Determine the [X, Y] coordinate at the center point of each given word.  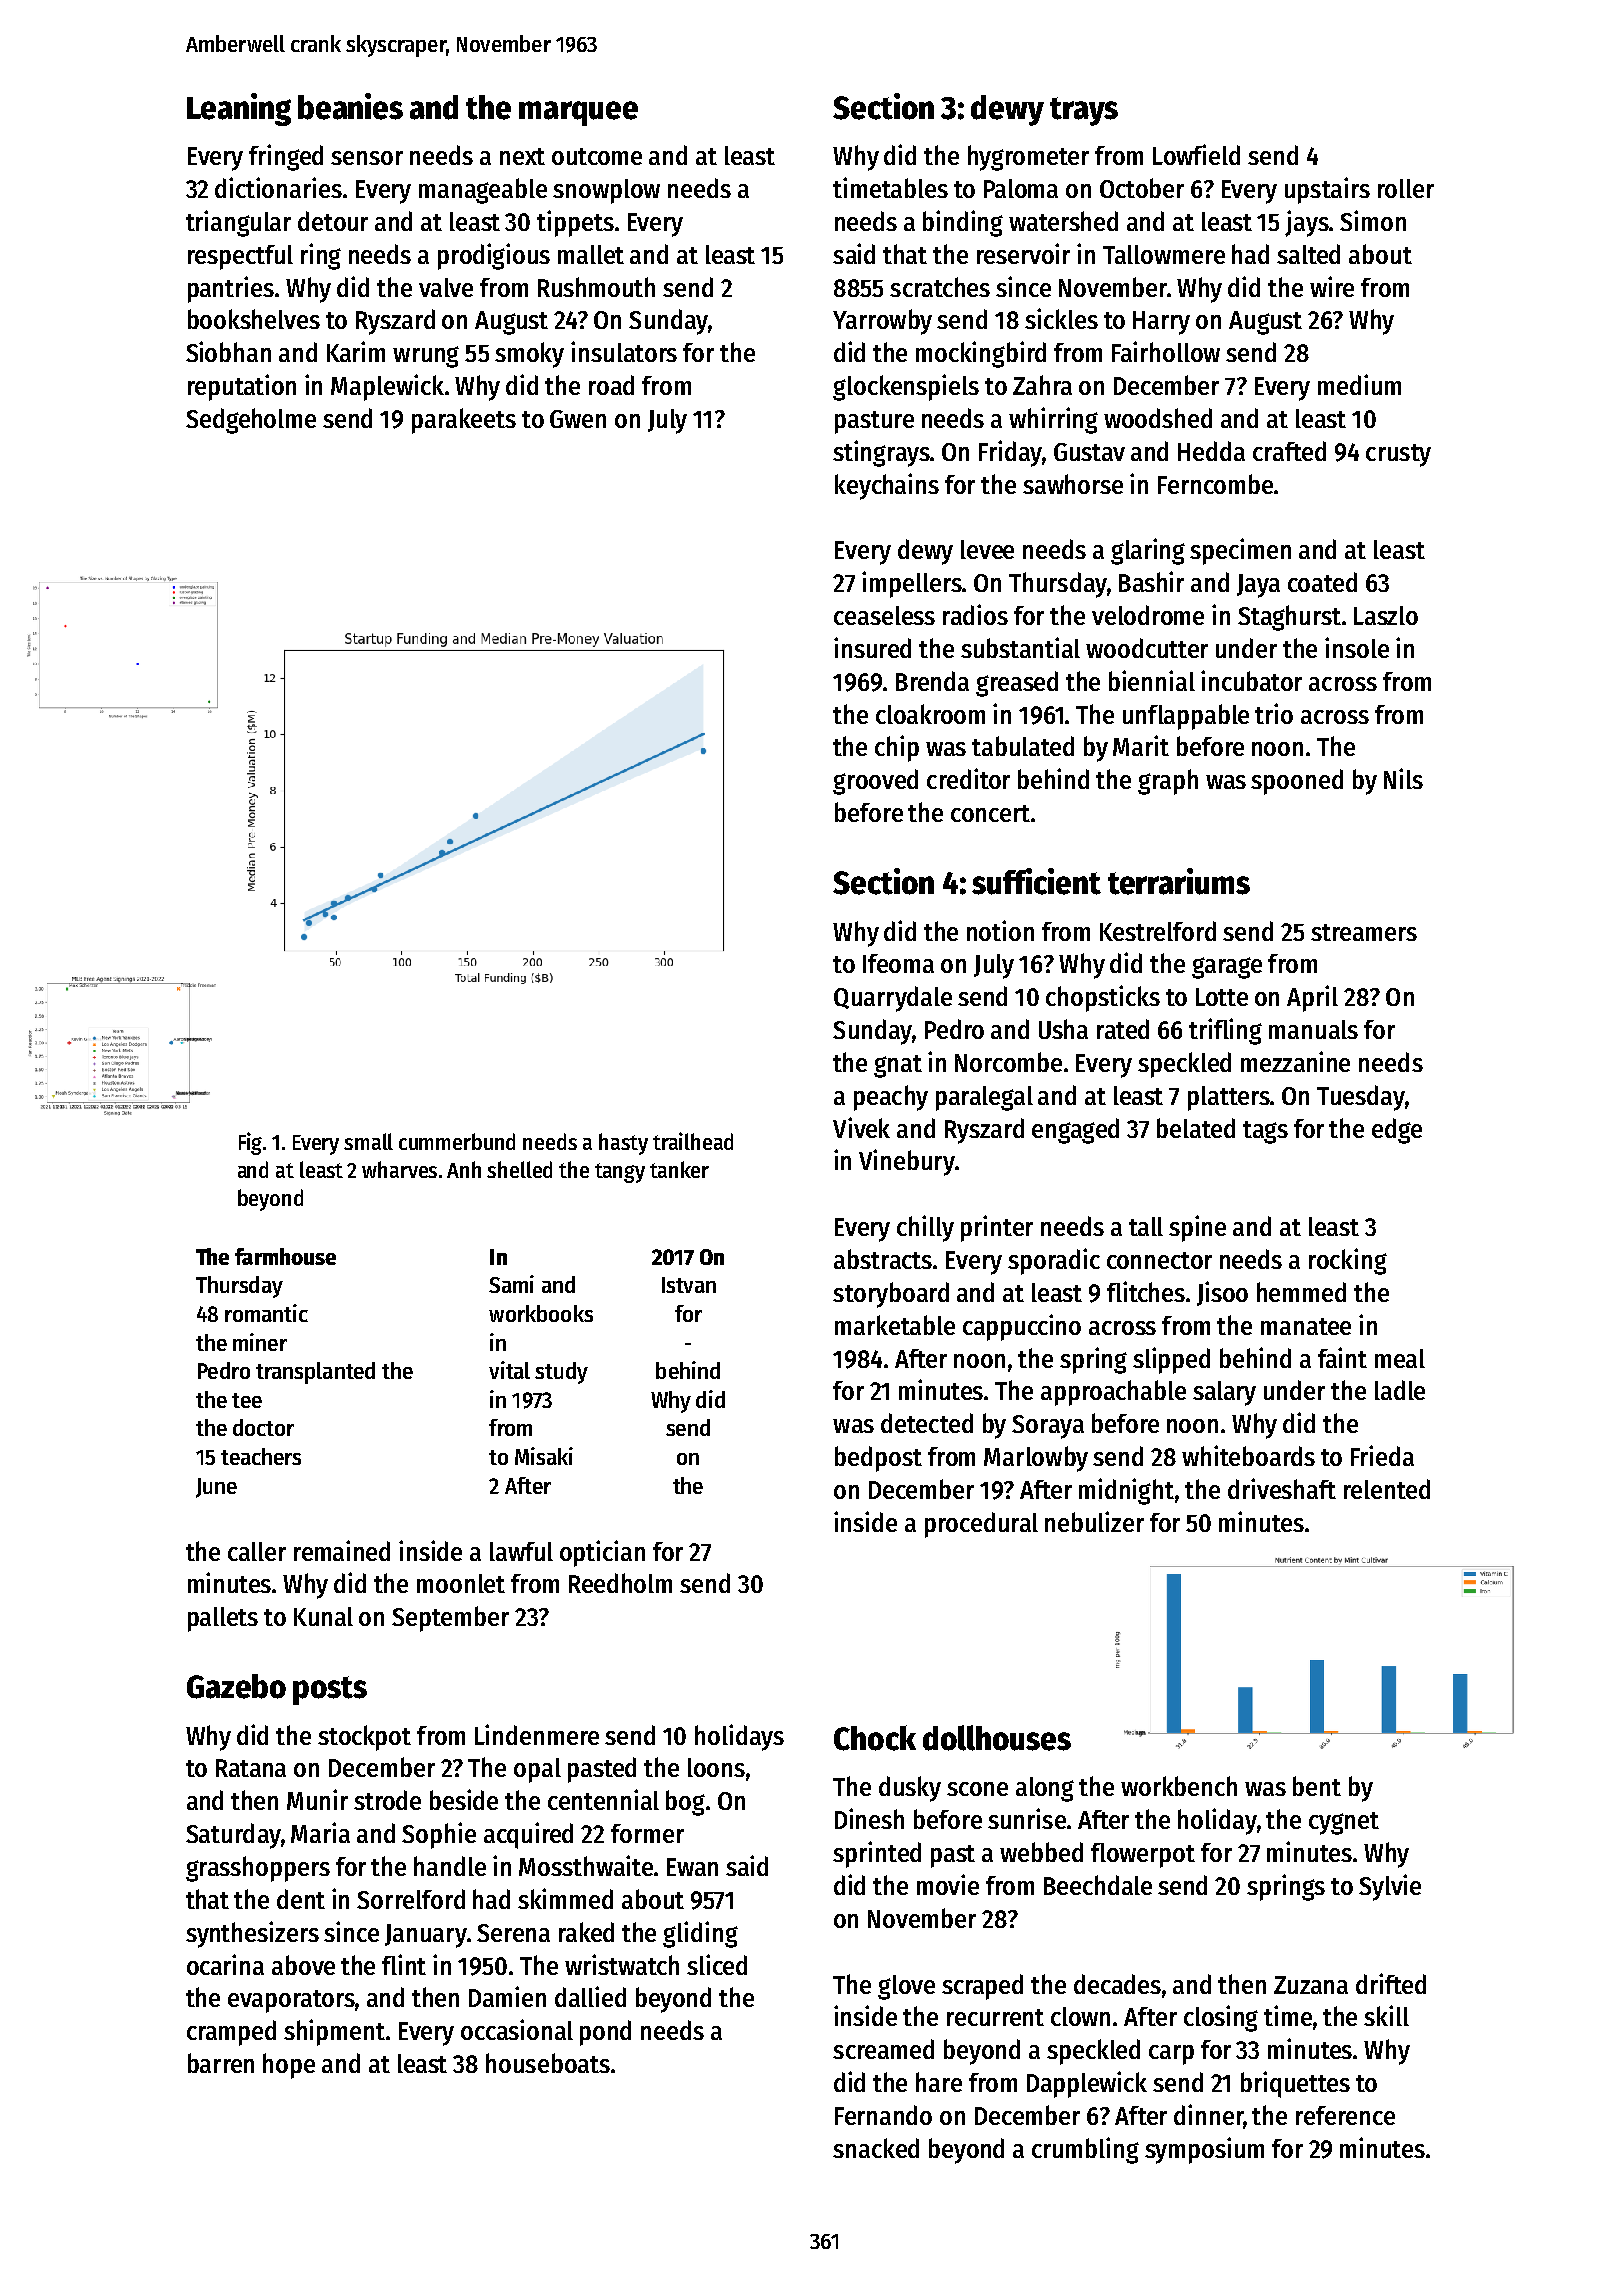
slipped [1171, 1360]
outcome [597, 156]
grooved [875, 782]
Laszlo [1386, 615]
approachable [1113, 1393]
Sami [511, 1284]
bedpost [878, 1459]
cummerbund [457, 1141]
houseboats [548, 2063]
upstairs [1327, 190]
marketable [895, 1325]
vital [509, 1370]
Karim [356, 351]
